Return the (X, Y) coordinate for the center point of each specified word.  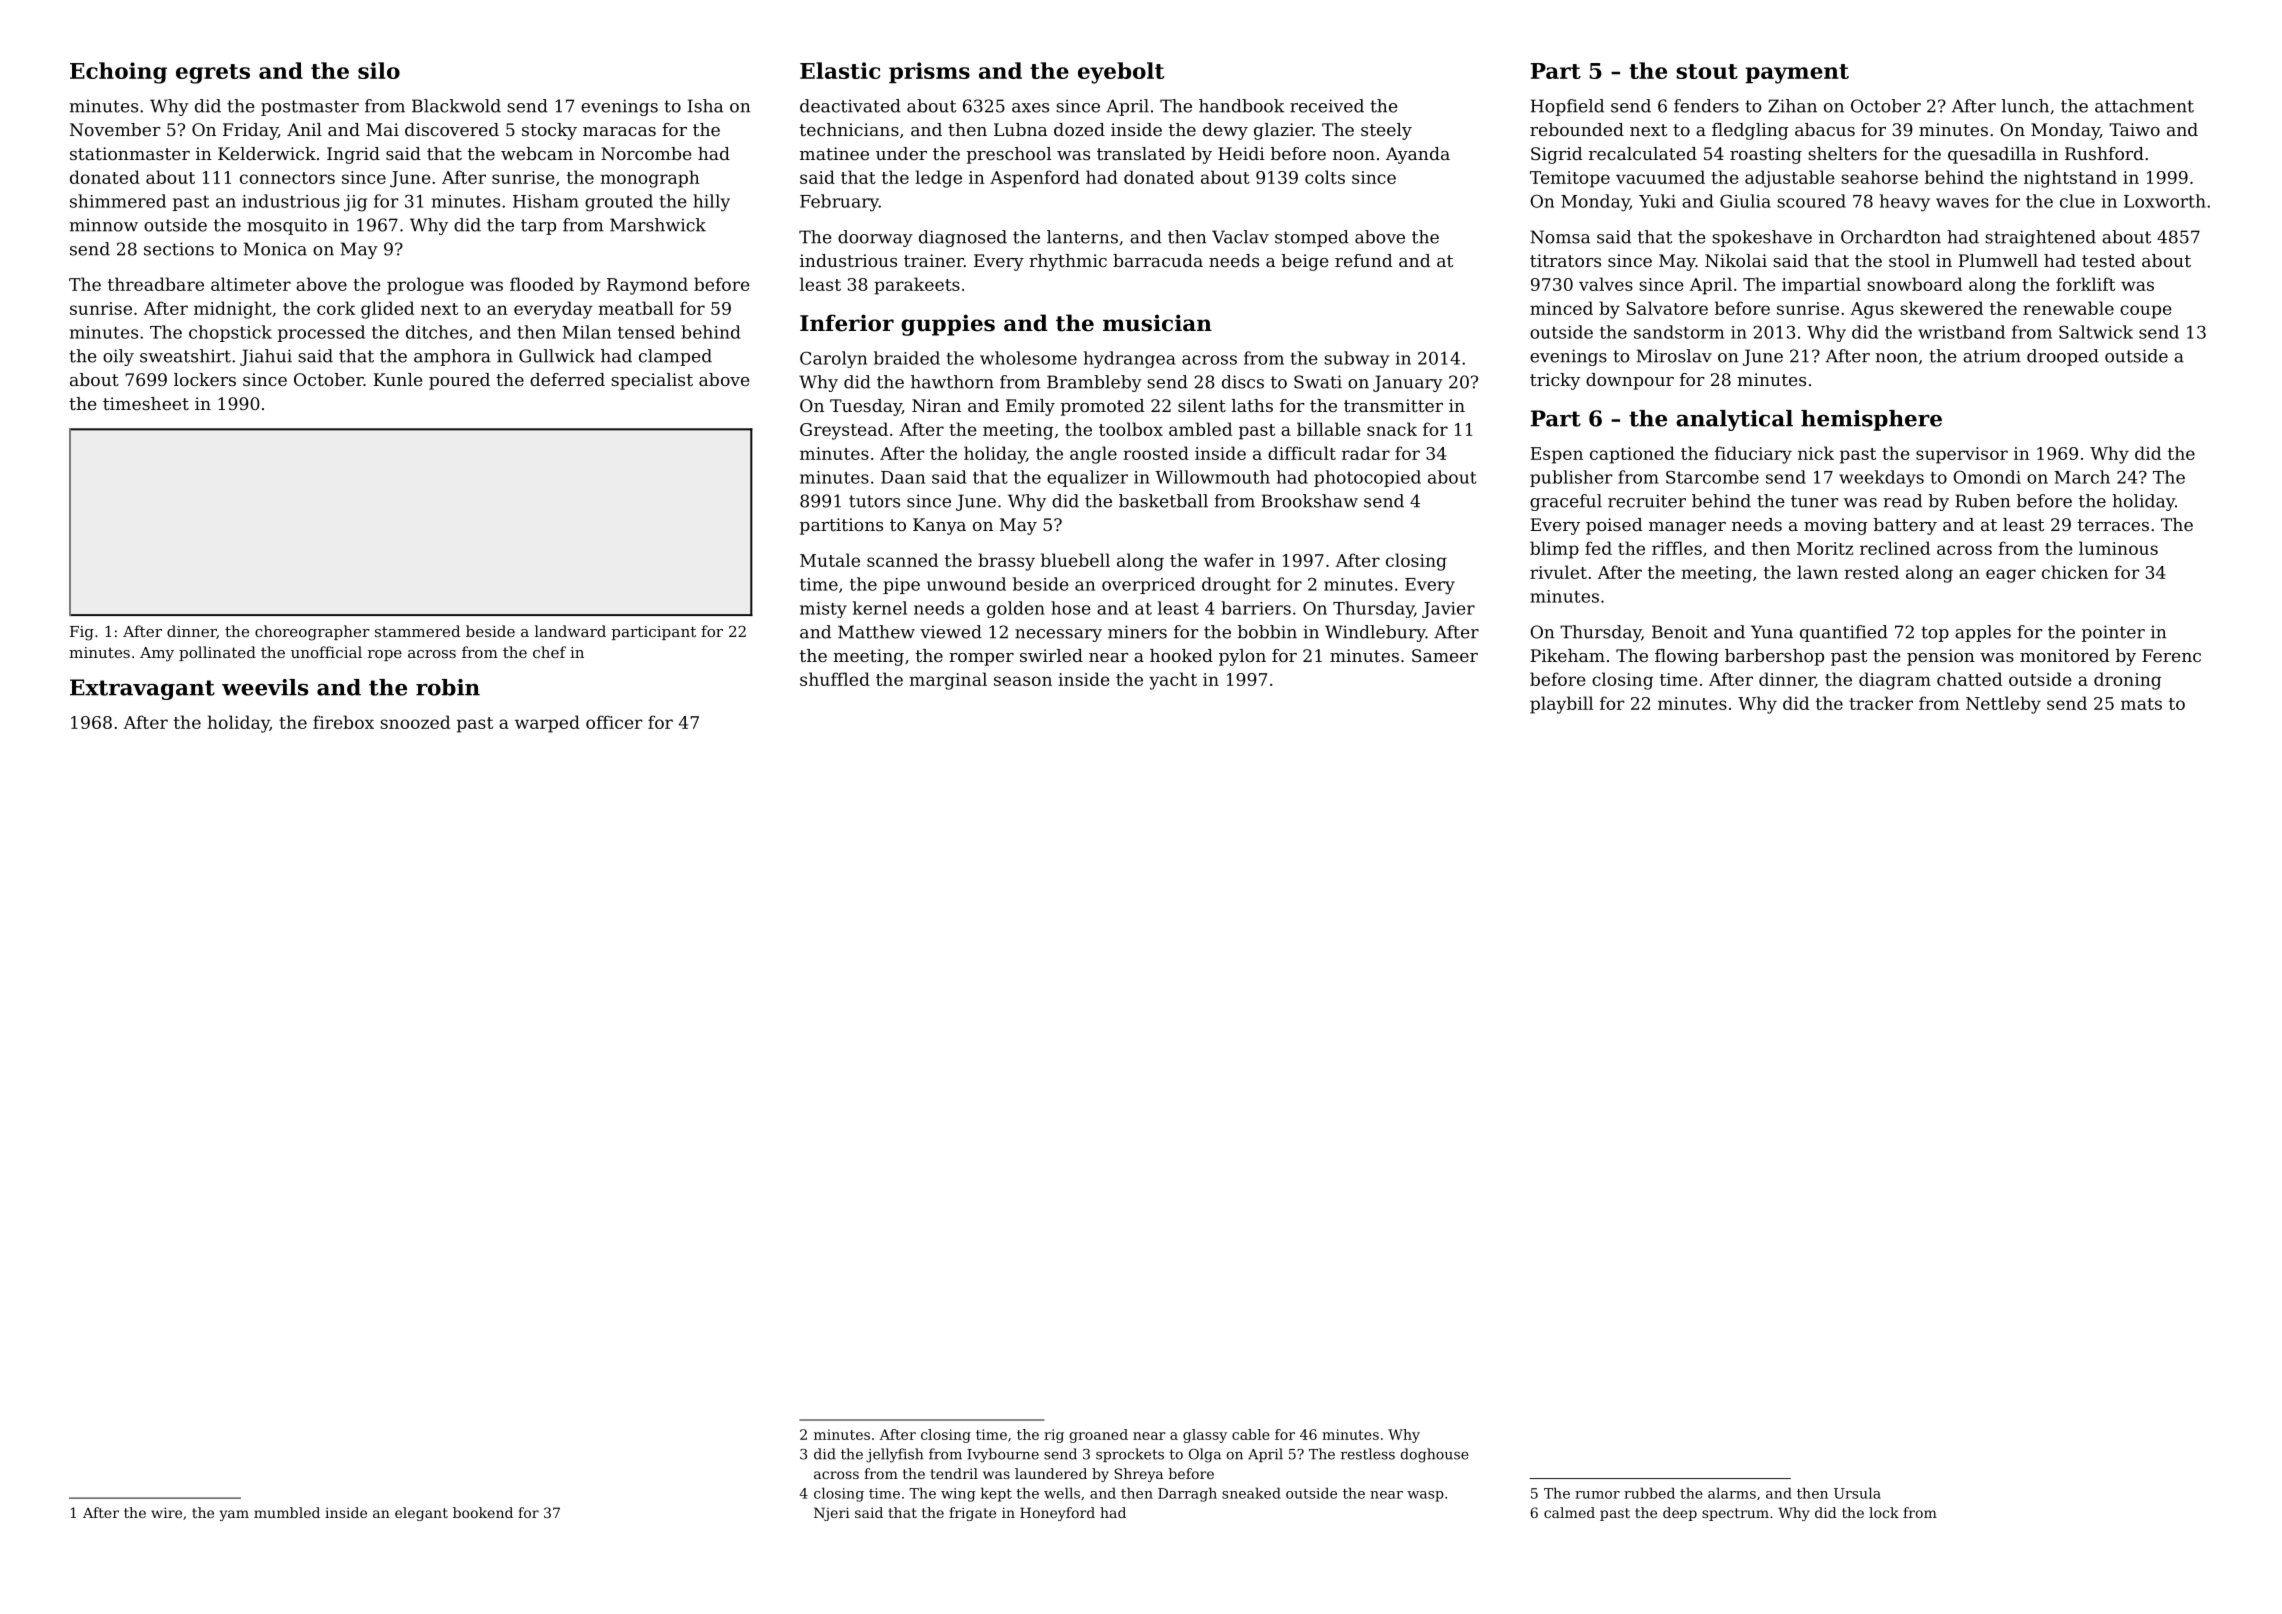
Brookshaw (1310, 501)
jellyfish (894, 1455)
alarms (1732, 1493)
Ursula (1857, 1493)
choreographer (312, 633)
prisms (929, 72)
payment (1797, 74)
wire (166, 1512)
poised (1614, 526)
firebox (343, 722)
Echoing (118, 73)
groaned (1099, 1436)
